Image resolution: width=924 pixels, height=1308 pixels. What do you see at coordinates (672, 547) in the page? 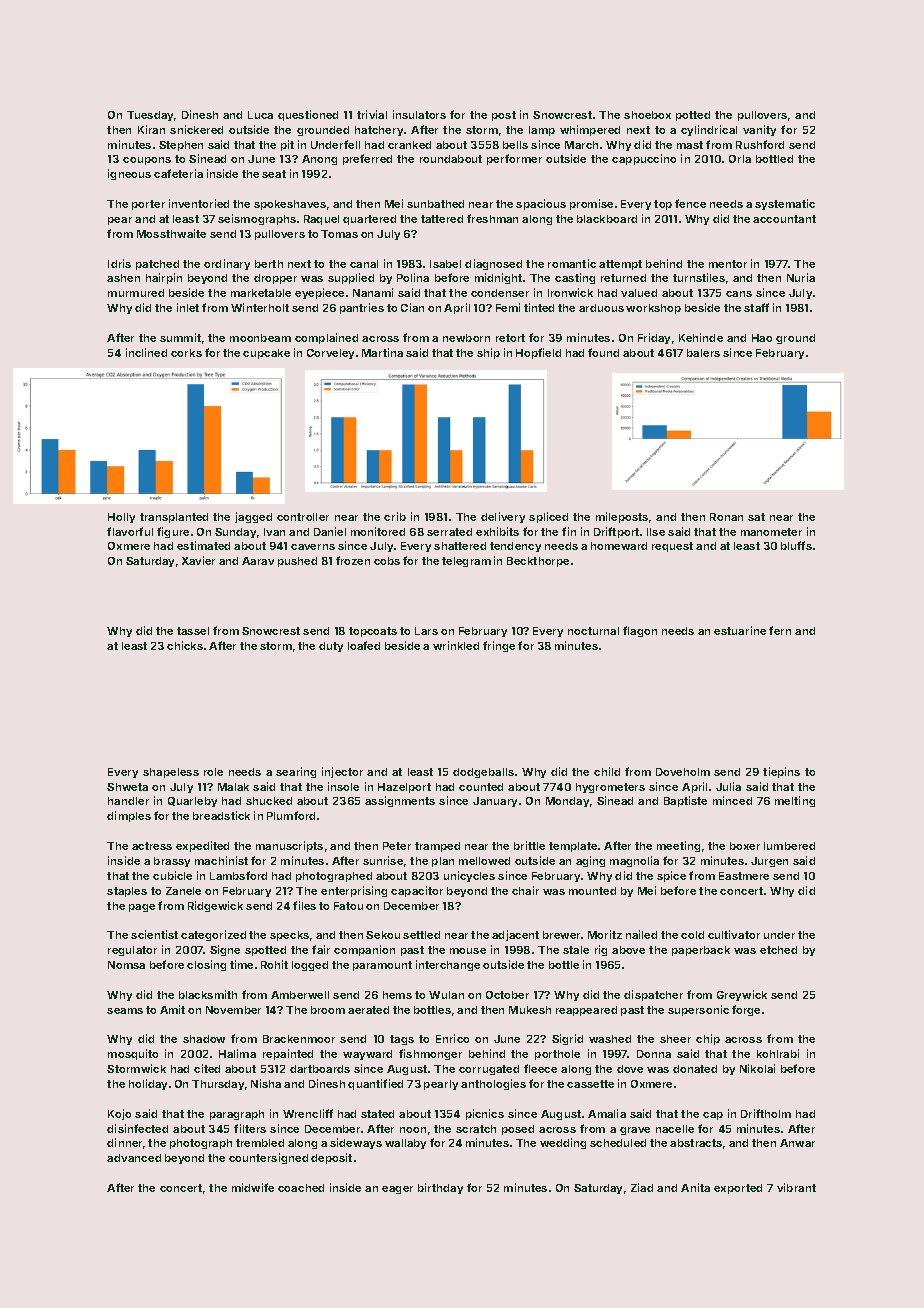
I see `request` at bounding box center [672, 547].
